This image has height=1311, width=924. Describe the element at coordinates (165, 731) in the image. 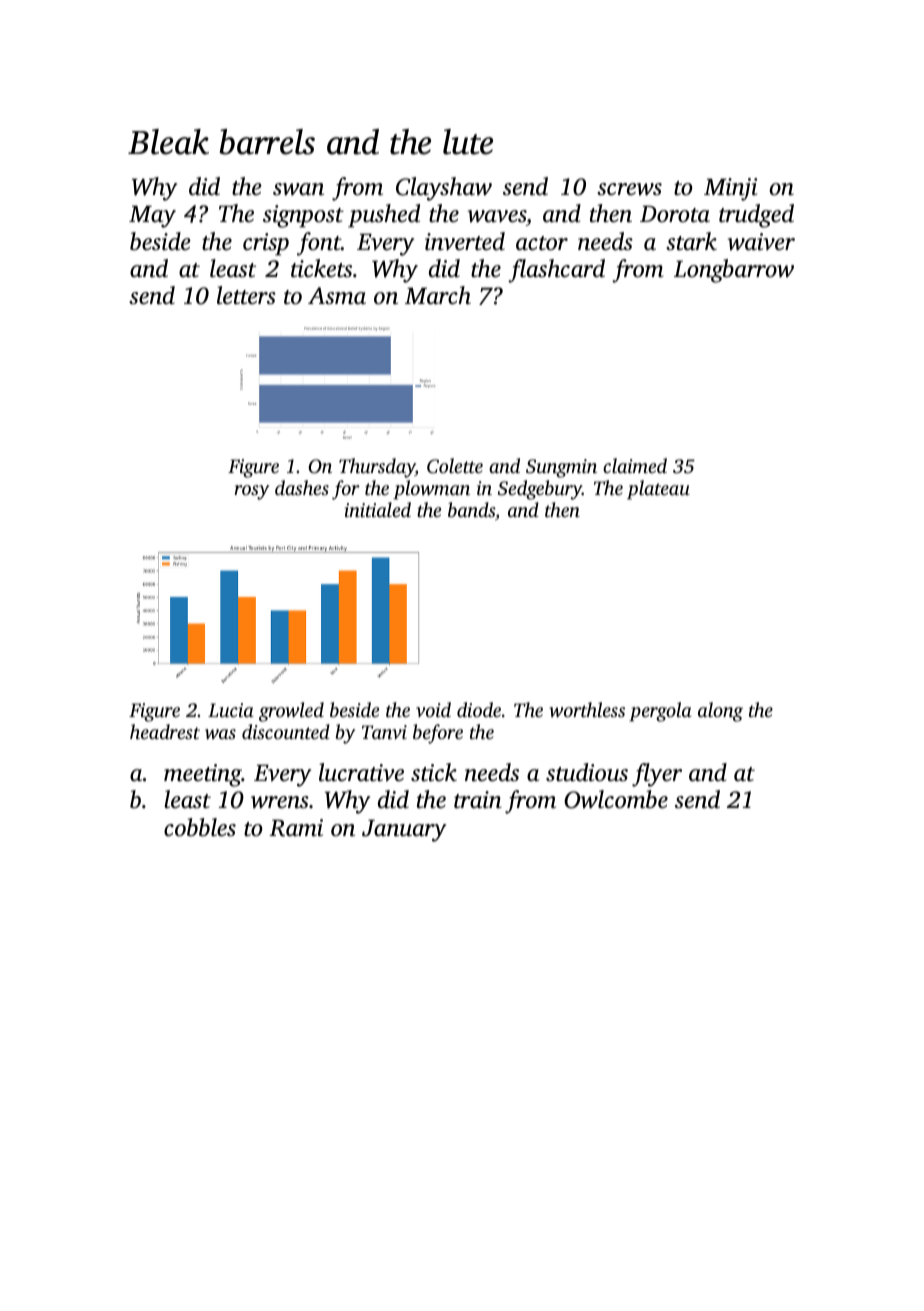

I see `headrest` at that location.
